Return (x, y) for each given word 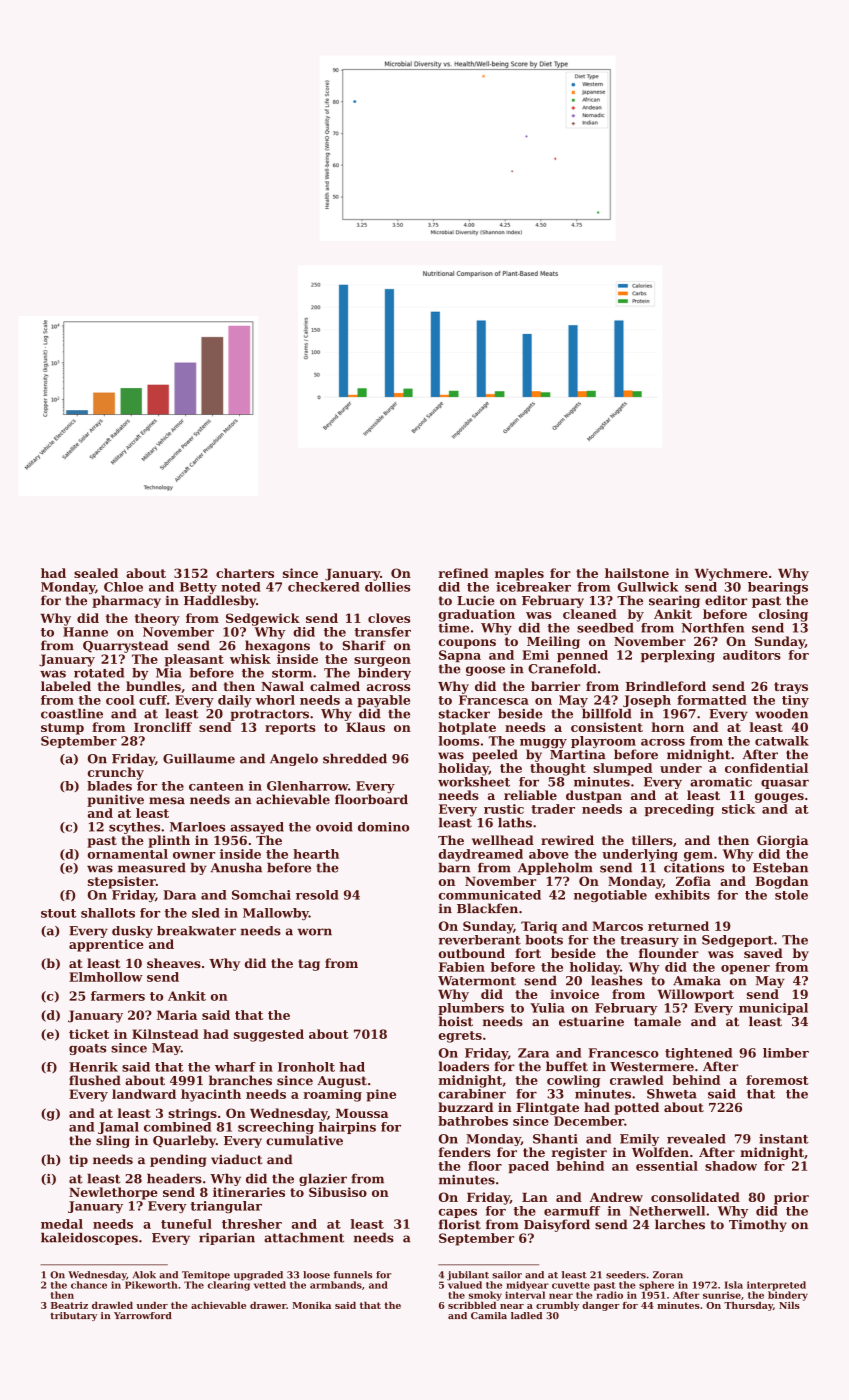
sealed (96, 573)
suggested (269, 1035)
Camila (489, 1315)
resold (317, 895)
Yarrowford (143, 1315)
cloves (389, 618)
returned (678, 926)
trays (791, 688)
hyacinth (211, 1095)
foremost (777, 1080)
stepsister (122, 882)
